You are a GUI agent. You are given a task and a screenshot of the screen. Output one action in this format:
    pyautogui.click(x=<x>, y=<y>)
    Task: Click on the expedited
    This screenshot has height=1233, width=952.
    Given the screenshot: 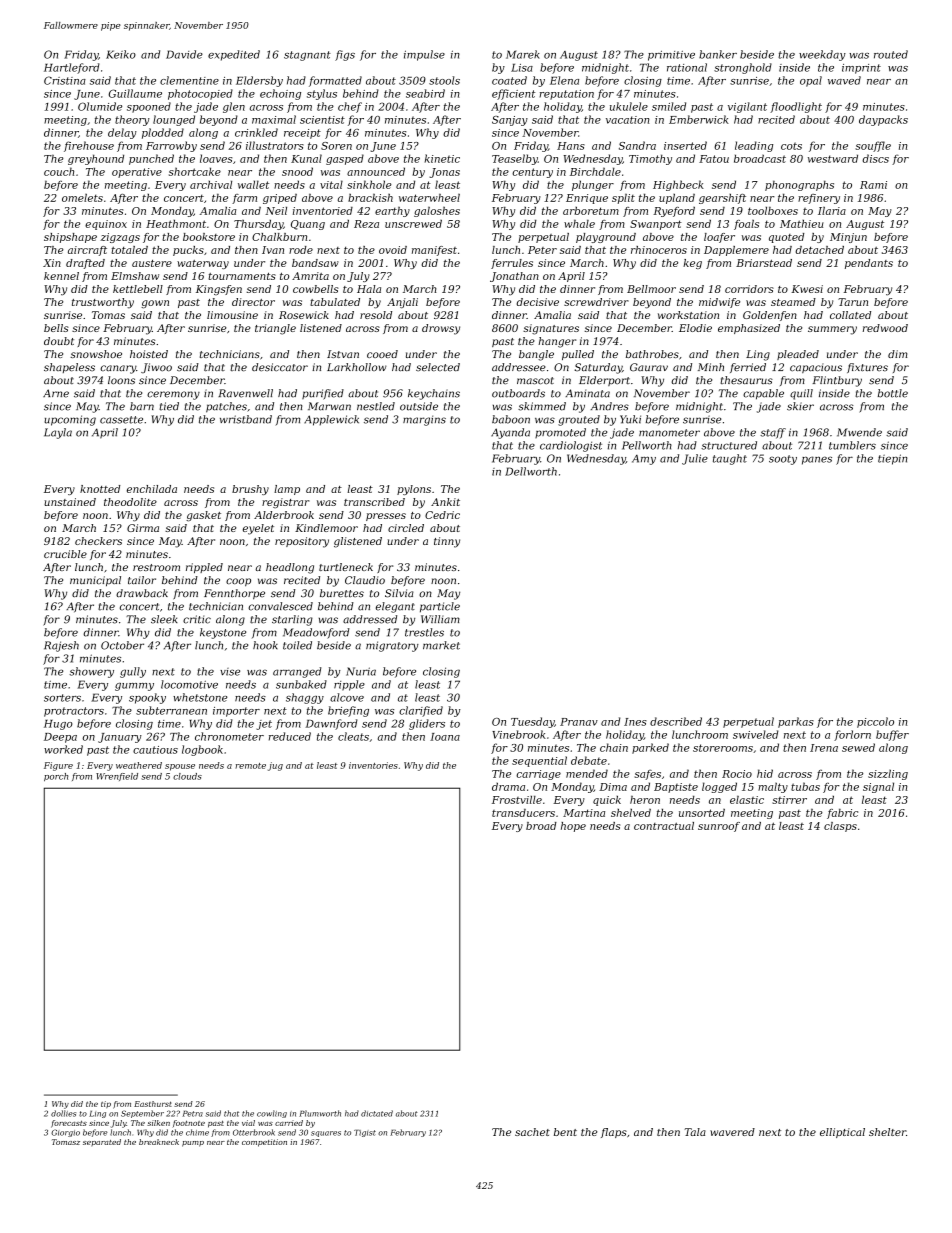 What is the action you would take?
    pyautogui.click(x=234, y=55)
